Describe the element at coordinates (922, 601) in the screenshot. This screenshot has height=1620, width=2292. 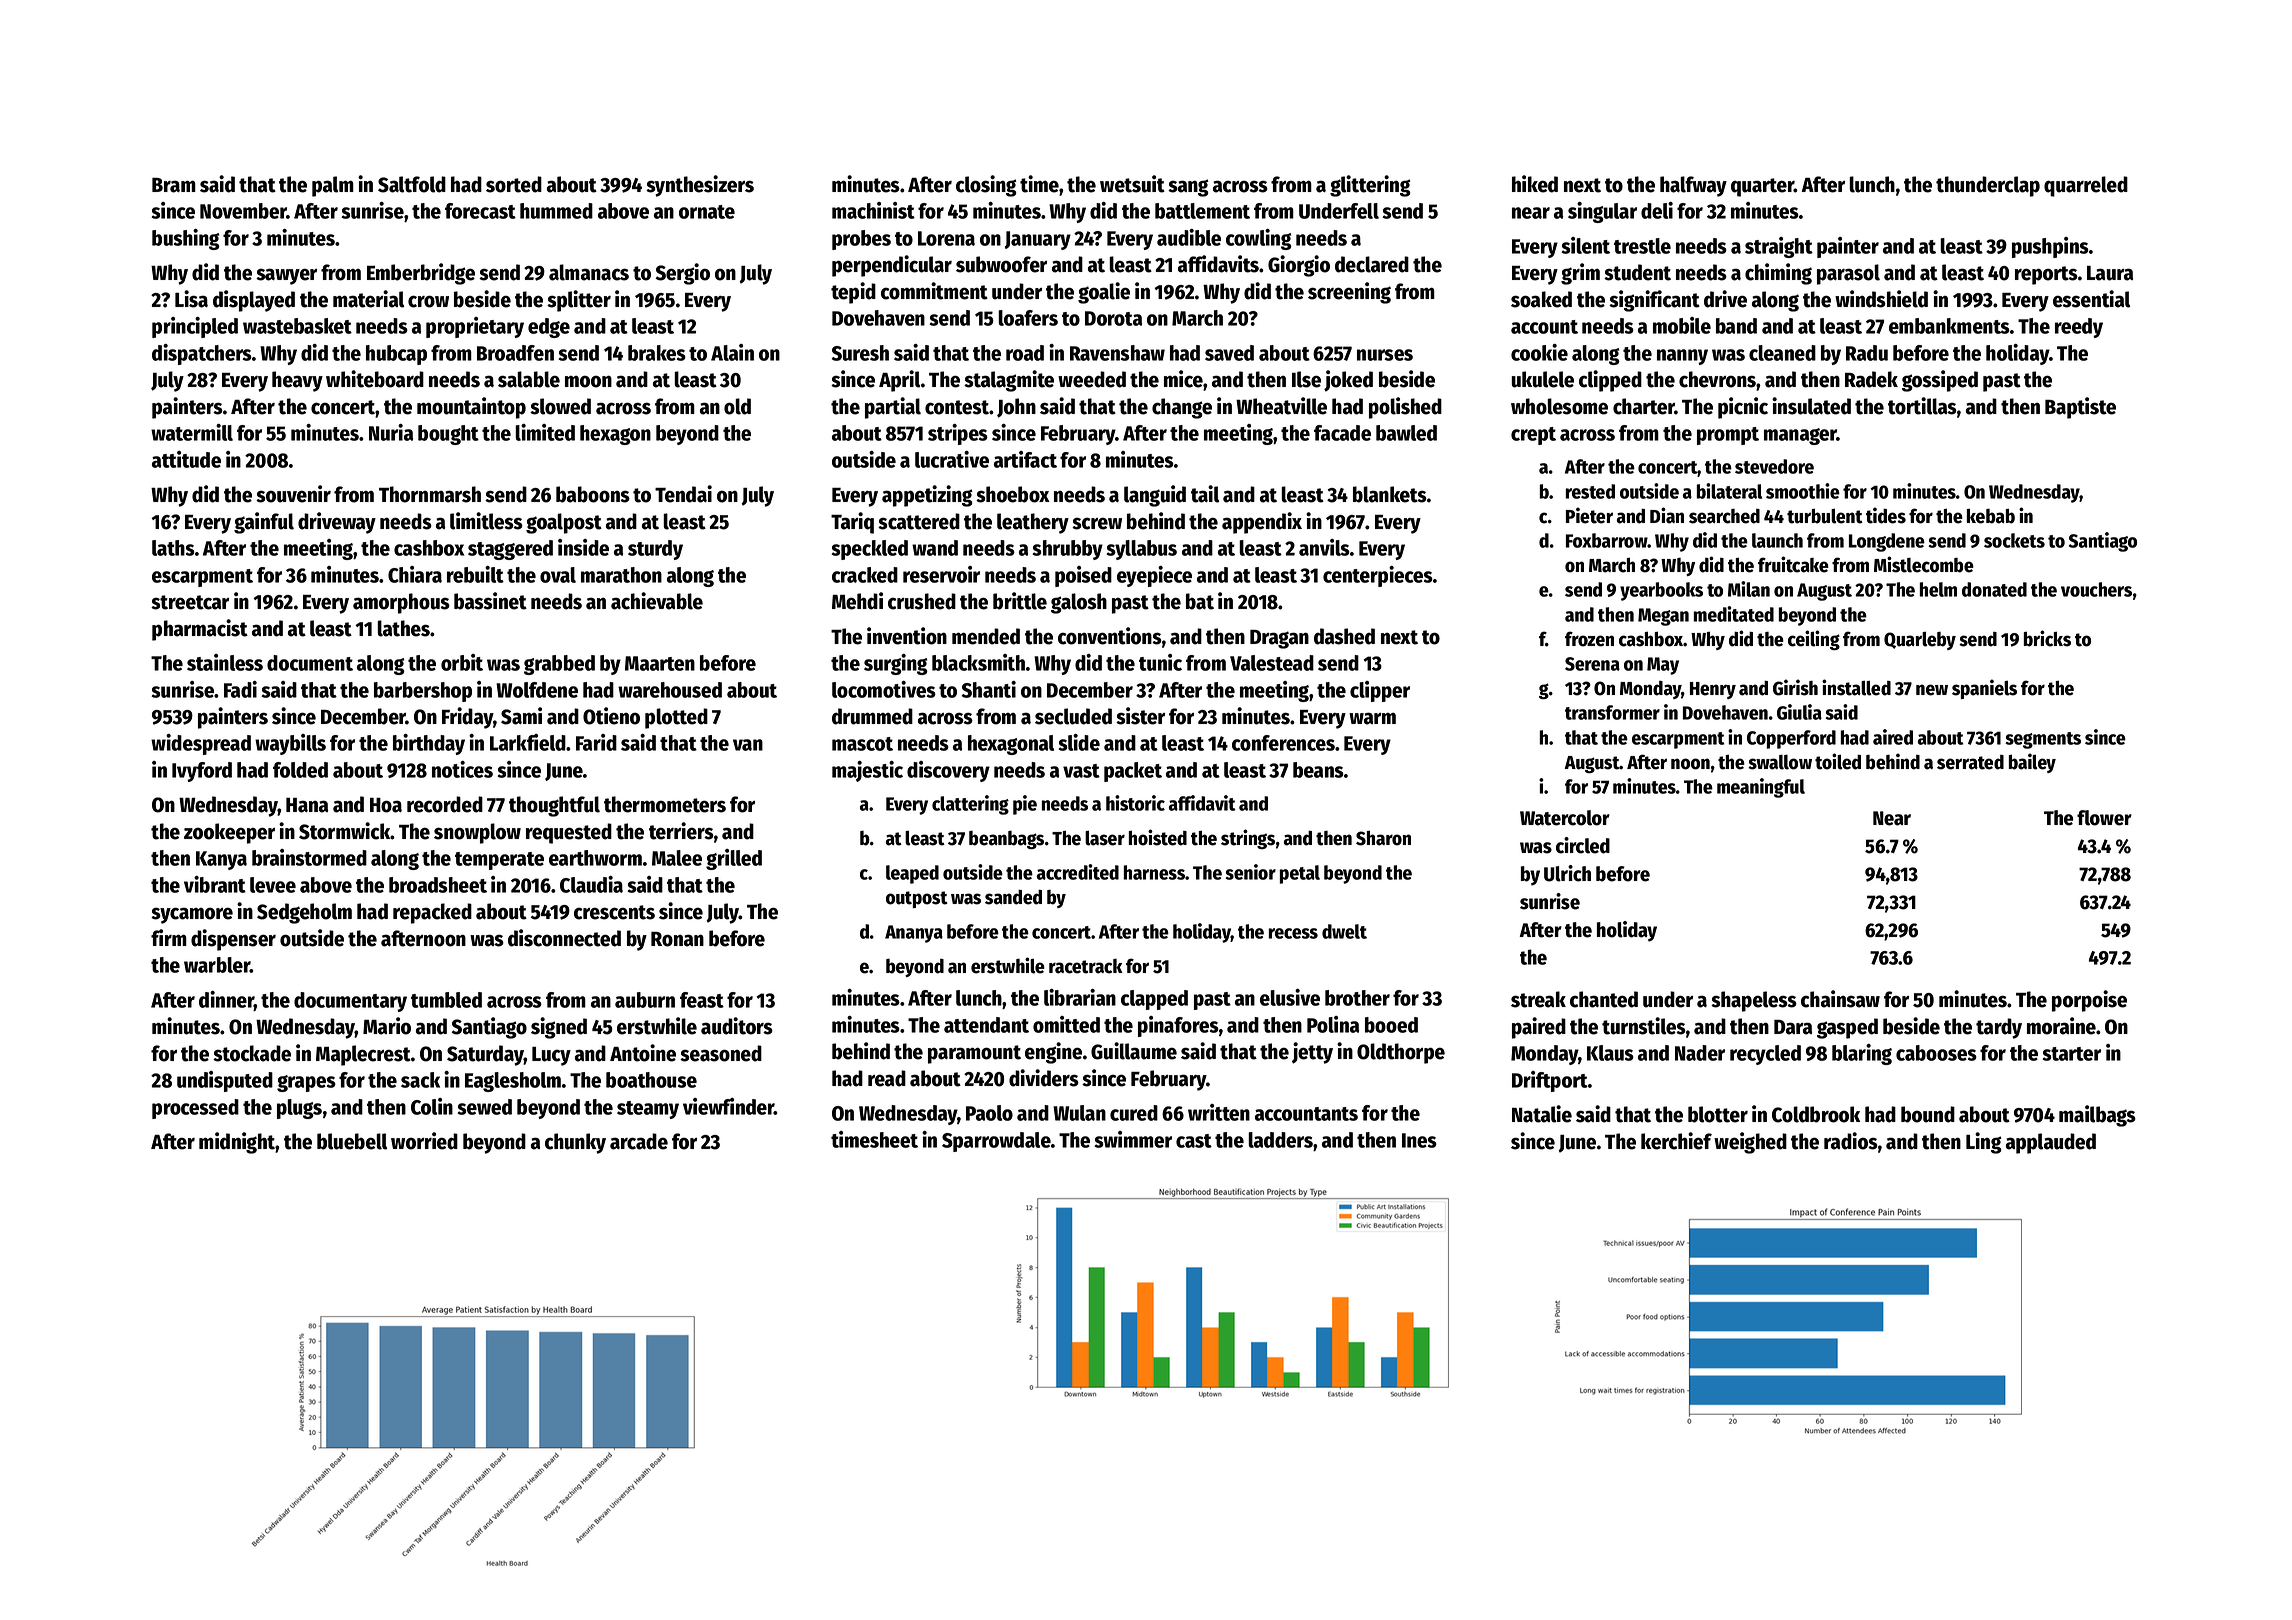
I see `crushed` at that location.
